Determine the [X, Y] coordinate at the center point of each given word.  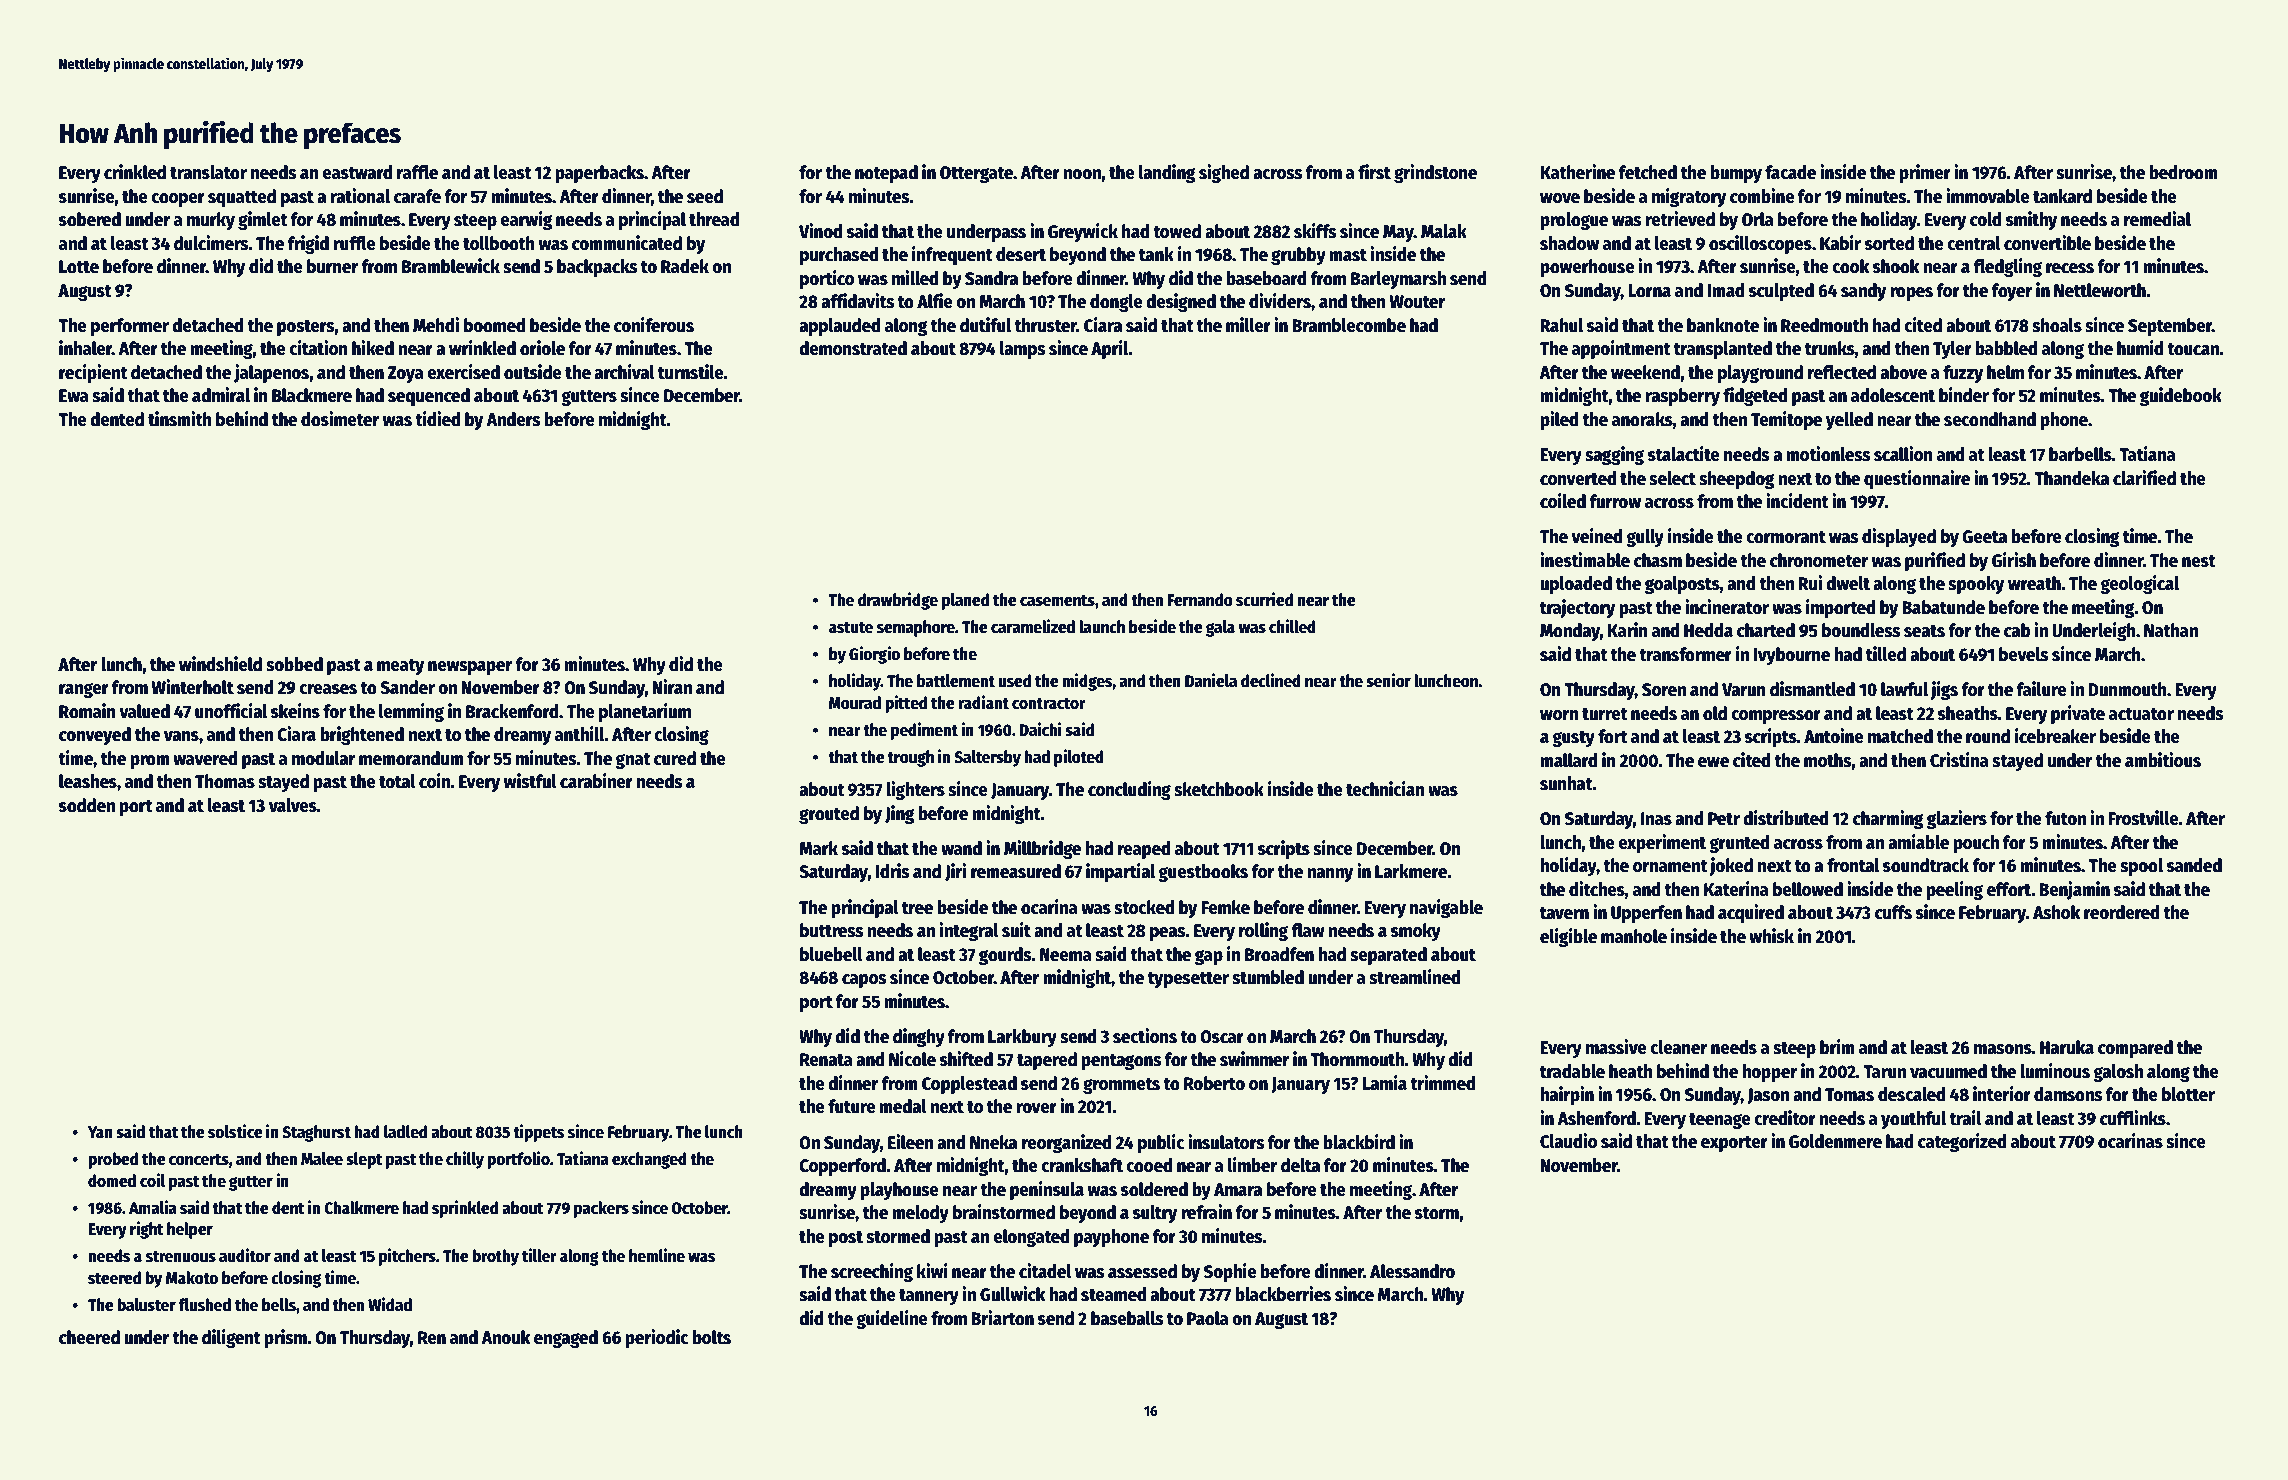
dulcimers [211, 243]
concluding [1129, 790]
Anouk [505, 1337]
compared [2135, 1049]
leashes [88, 781]
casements [1057, 601]
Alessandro [1412, 1271]
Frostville [2143, 818]
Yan [100, 1132]
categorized [1962, 1142]
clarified [2144, 478]
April [1110, 349]
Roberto [1214, 1083]
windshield [220, 664]
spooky [1976, 585]
